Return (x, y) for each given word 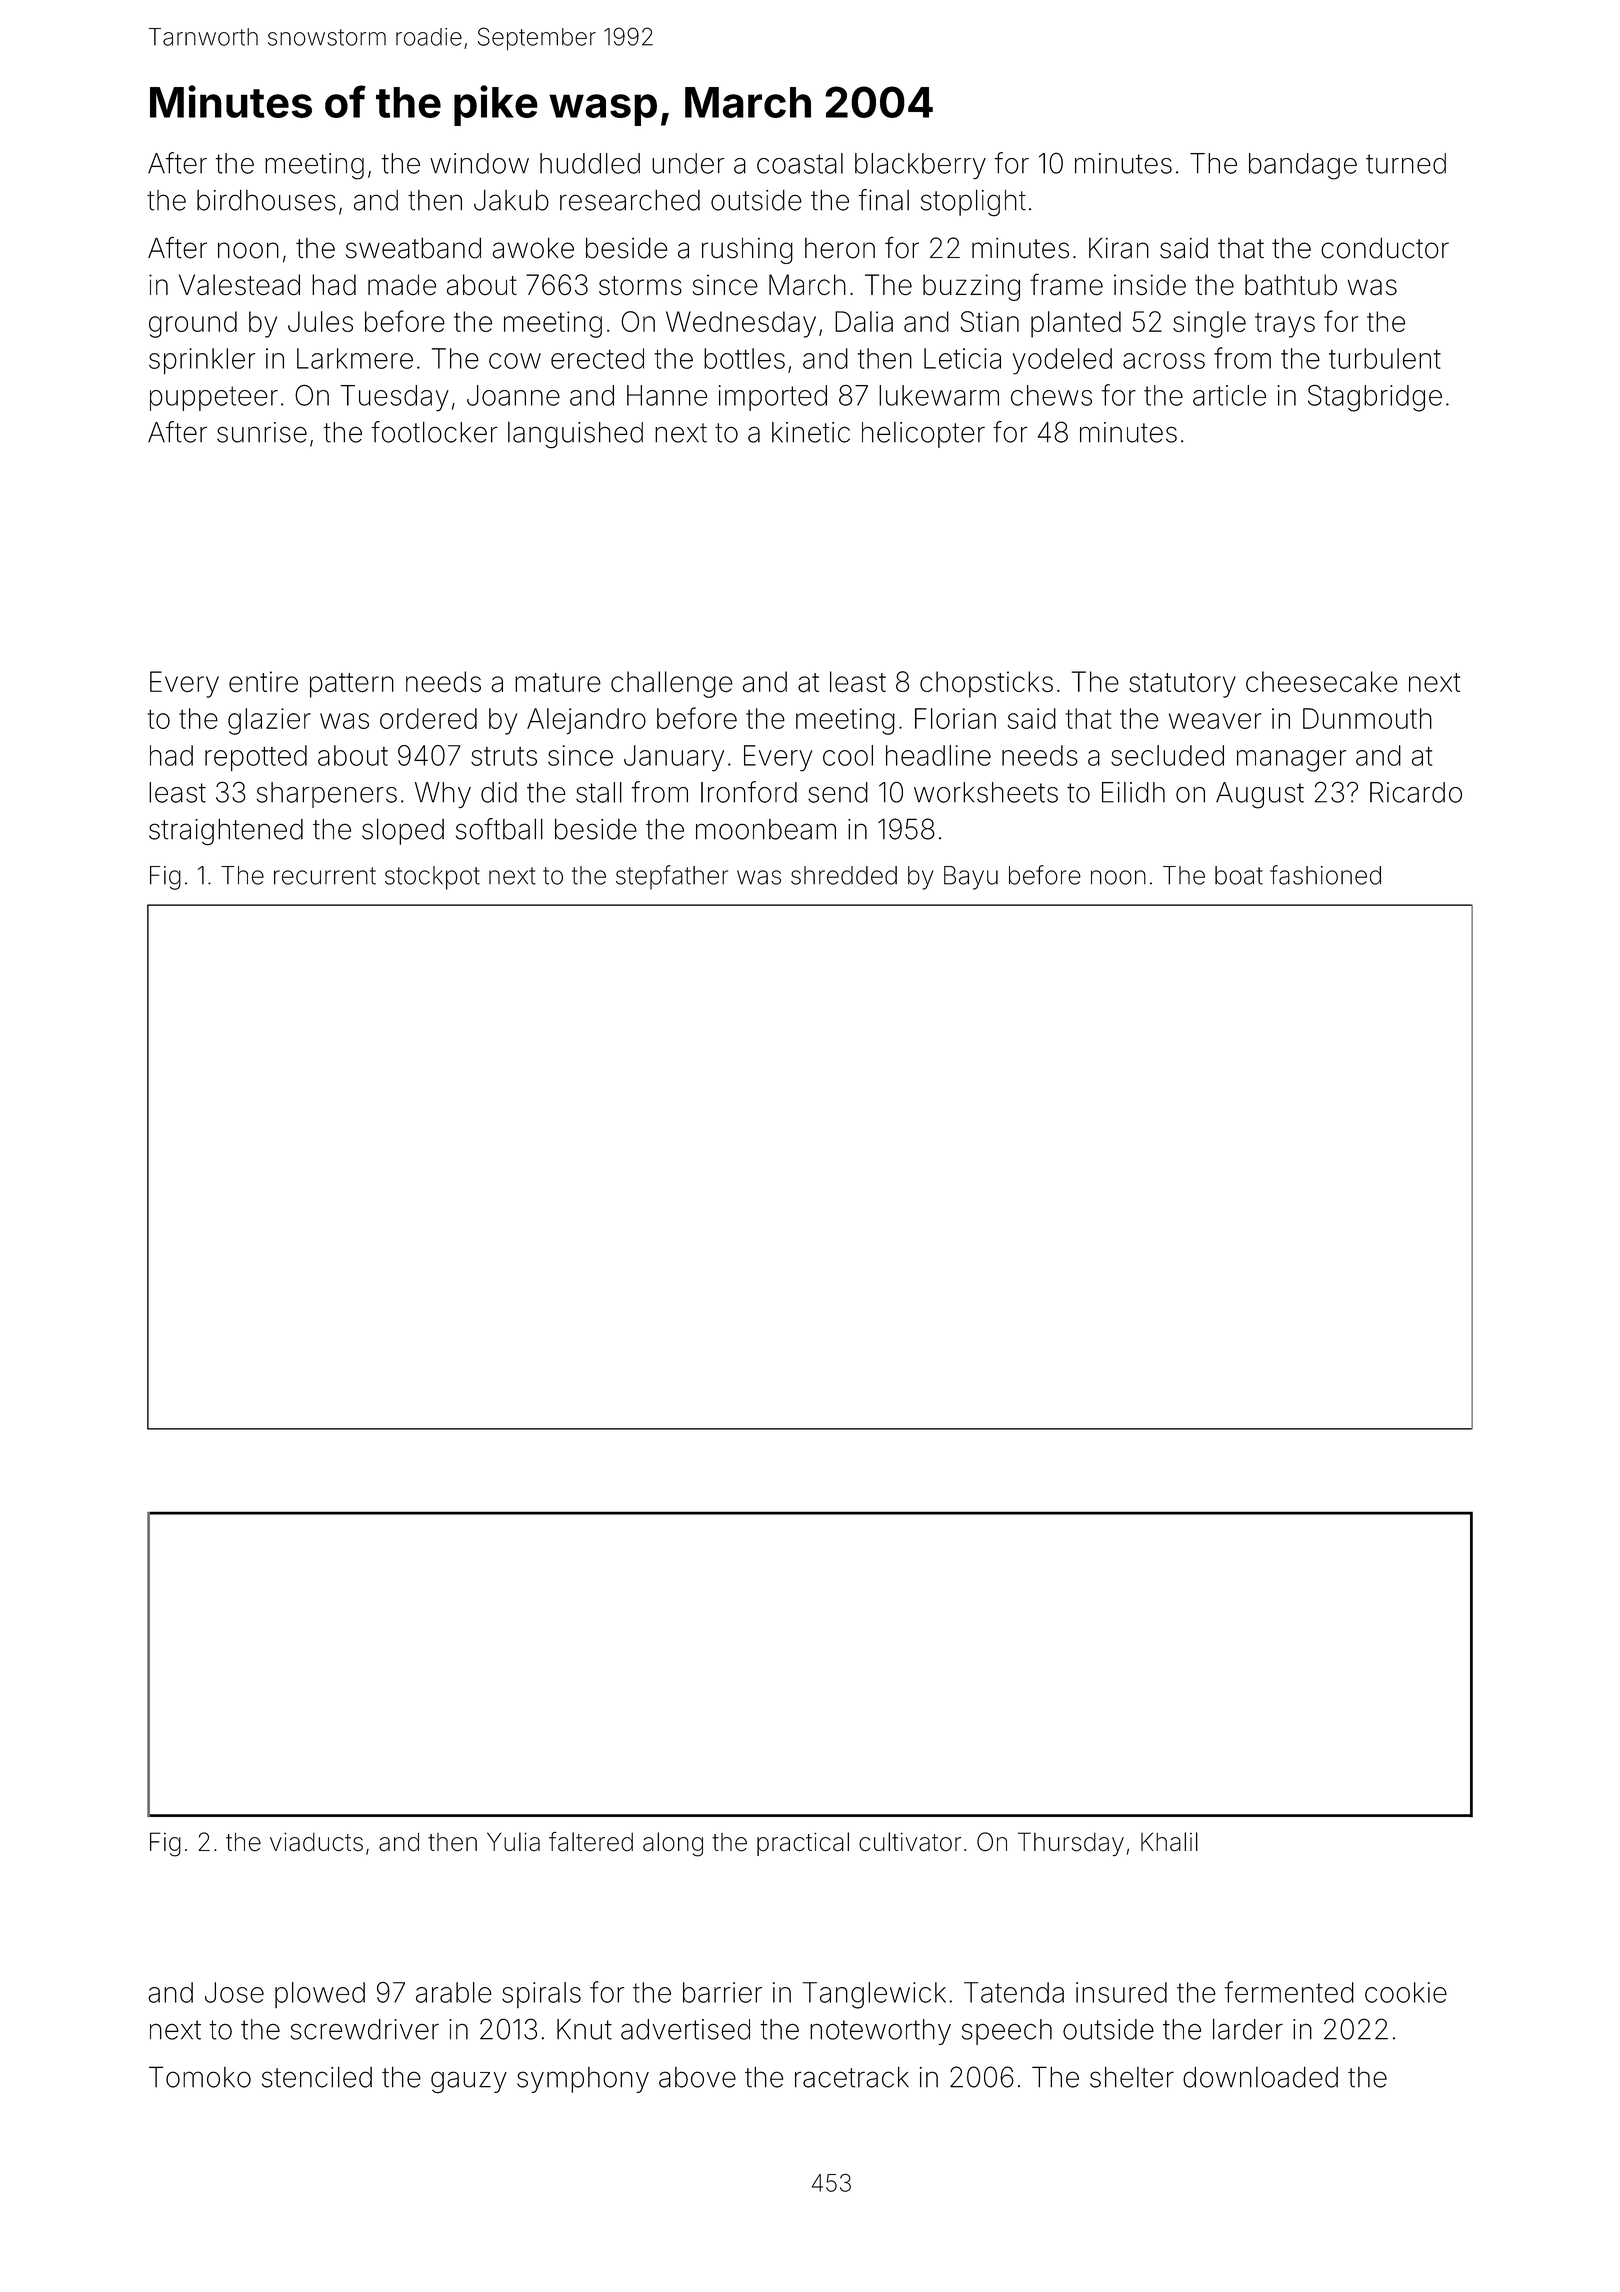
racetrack (852, 2077)
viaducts (316, 1842)
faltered (591, 1842)
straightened (226, 832)
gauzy (469, 2082)
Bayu (971, 878)
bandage (1303, 166)
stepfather (672, 877)
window (479, 163)
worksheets (986, 792)
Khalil (1169, 1842)
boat (1239, 875)
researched (630, 200)
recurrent (325, 876)
